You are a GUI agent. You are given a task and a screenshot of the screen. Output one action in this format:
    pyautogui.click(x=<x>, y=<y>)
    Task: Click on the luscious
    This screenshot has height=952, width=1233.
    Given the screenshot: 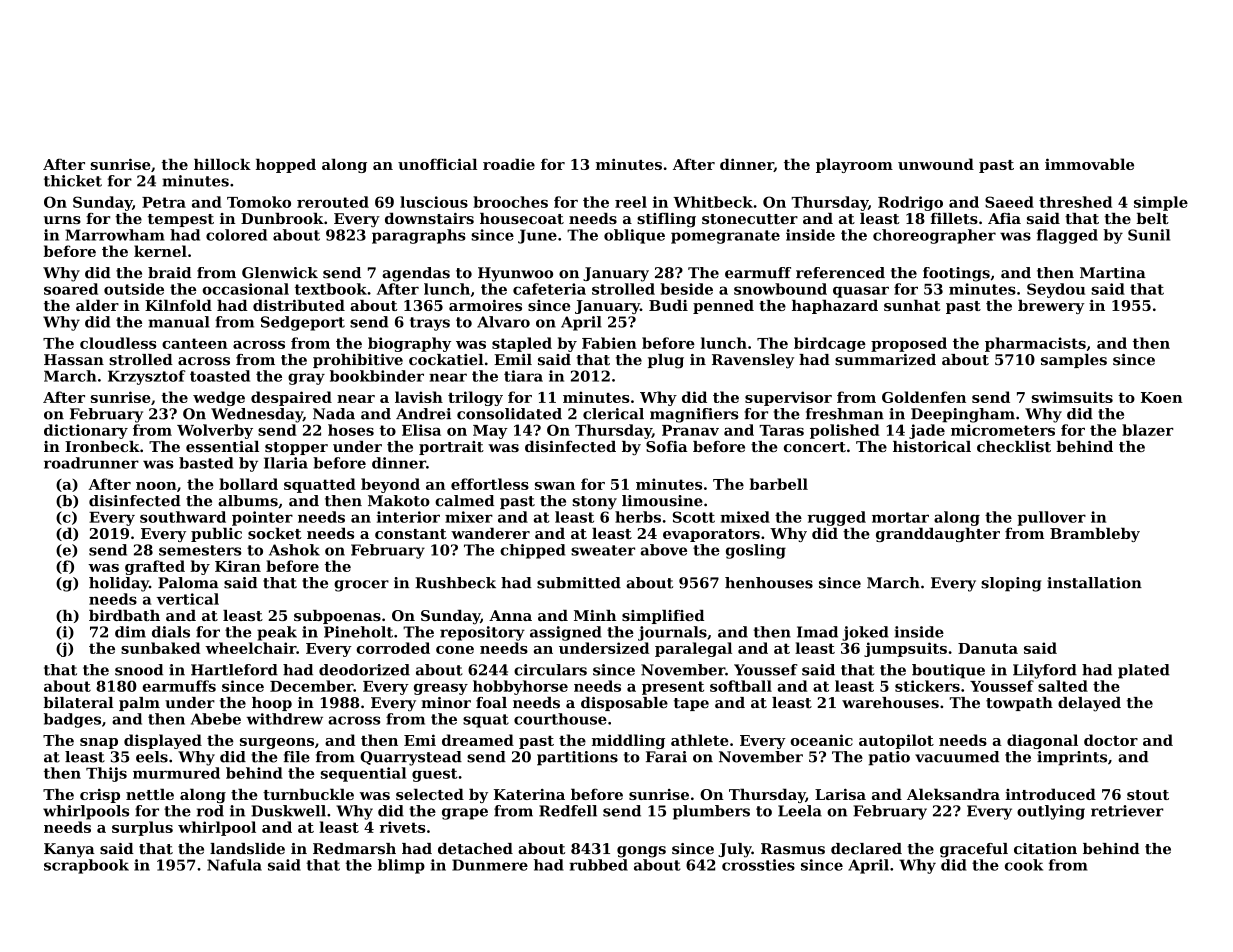 What is the action you would take?
    pyautogui.click(x=434, y=202)
